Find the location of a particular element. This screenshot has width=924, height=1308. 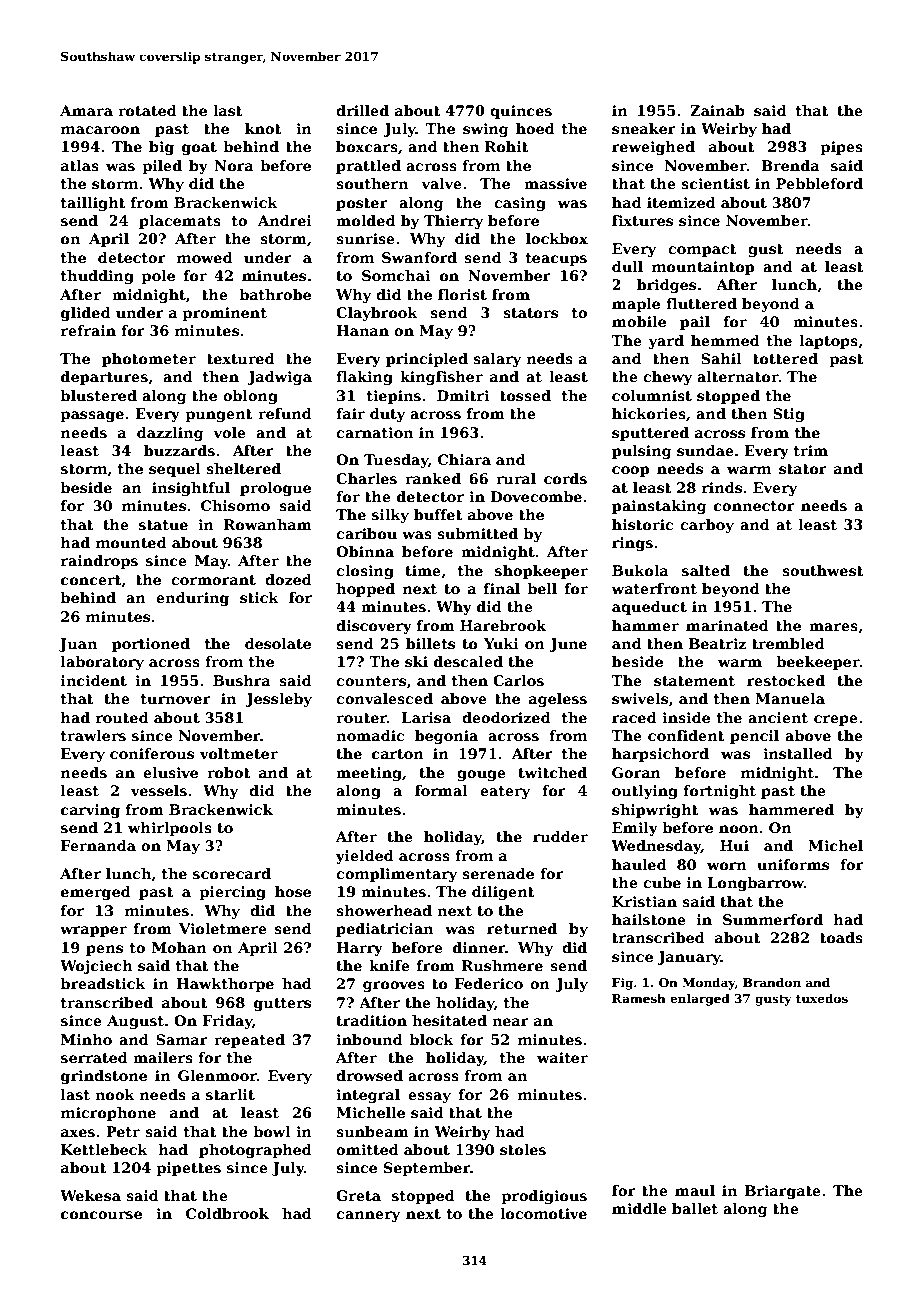

Carlos is located at coordinates (518, 680).
